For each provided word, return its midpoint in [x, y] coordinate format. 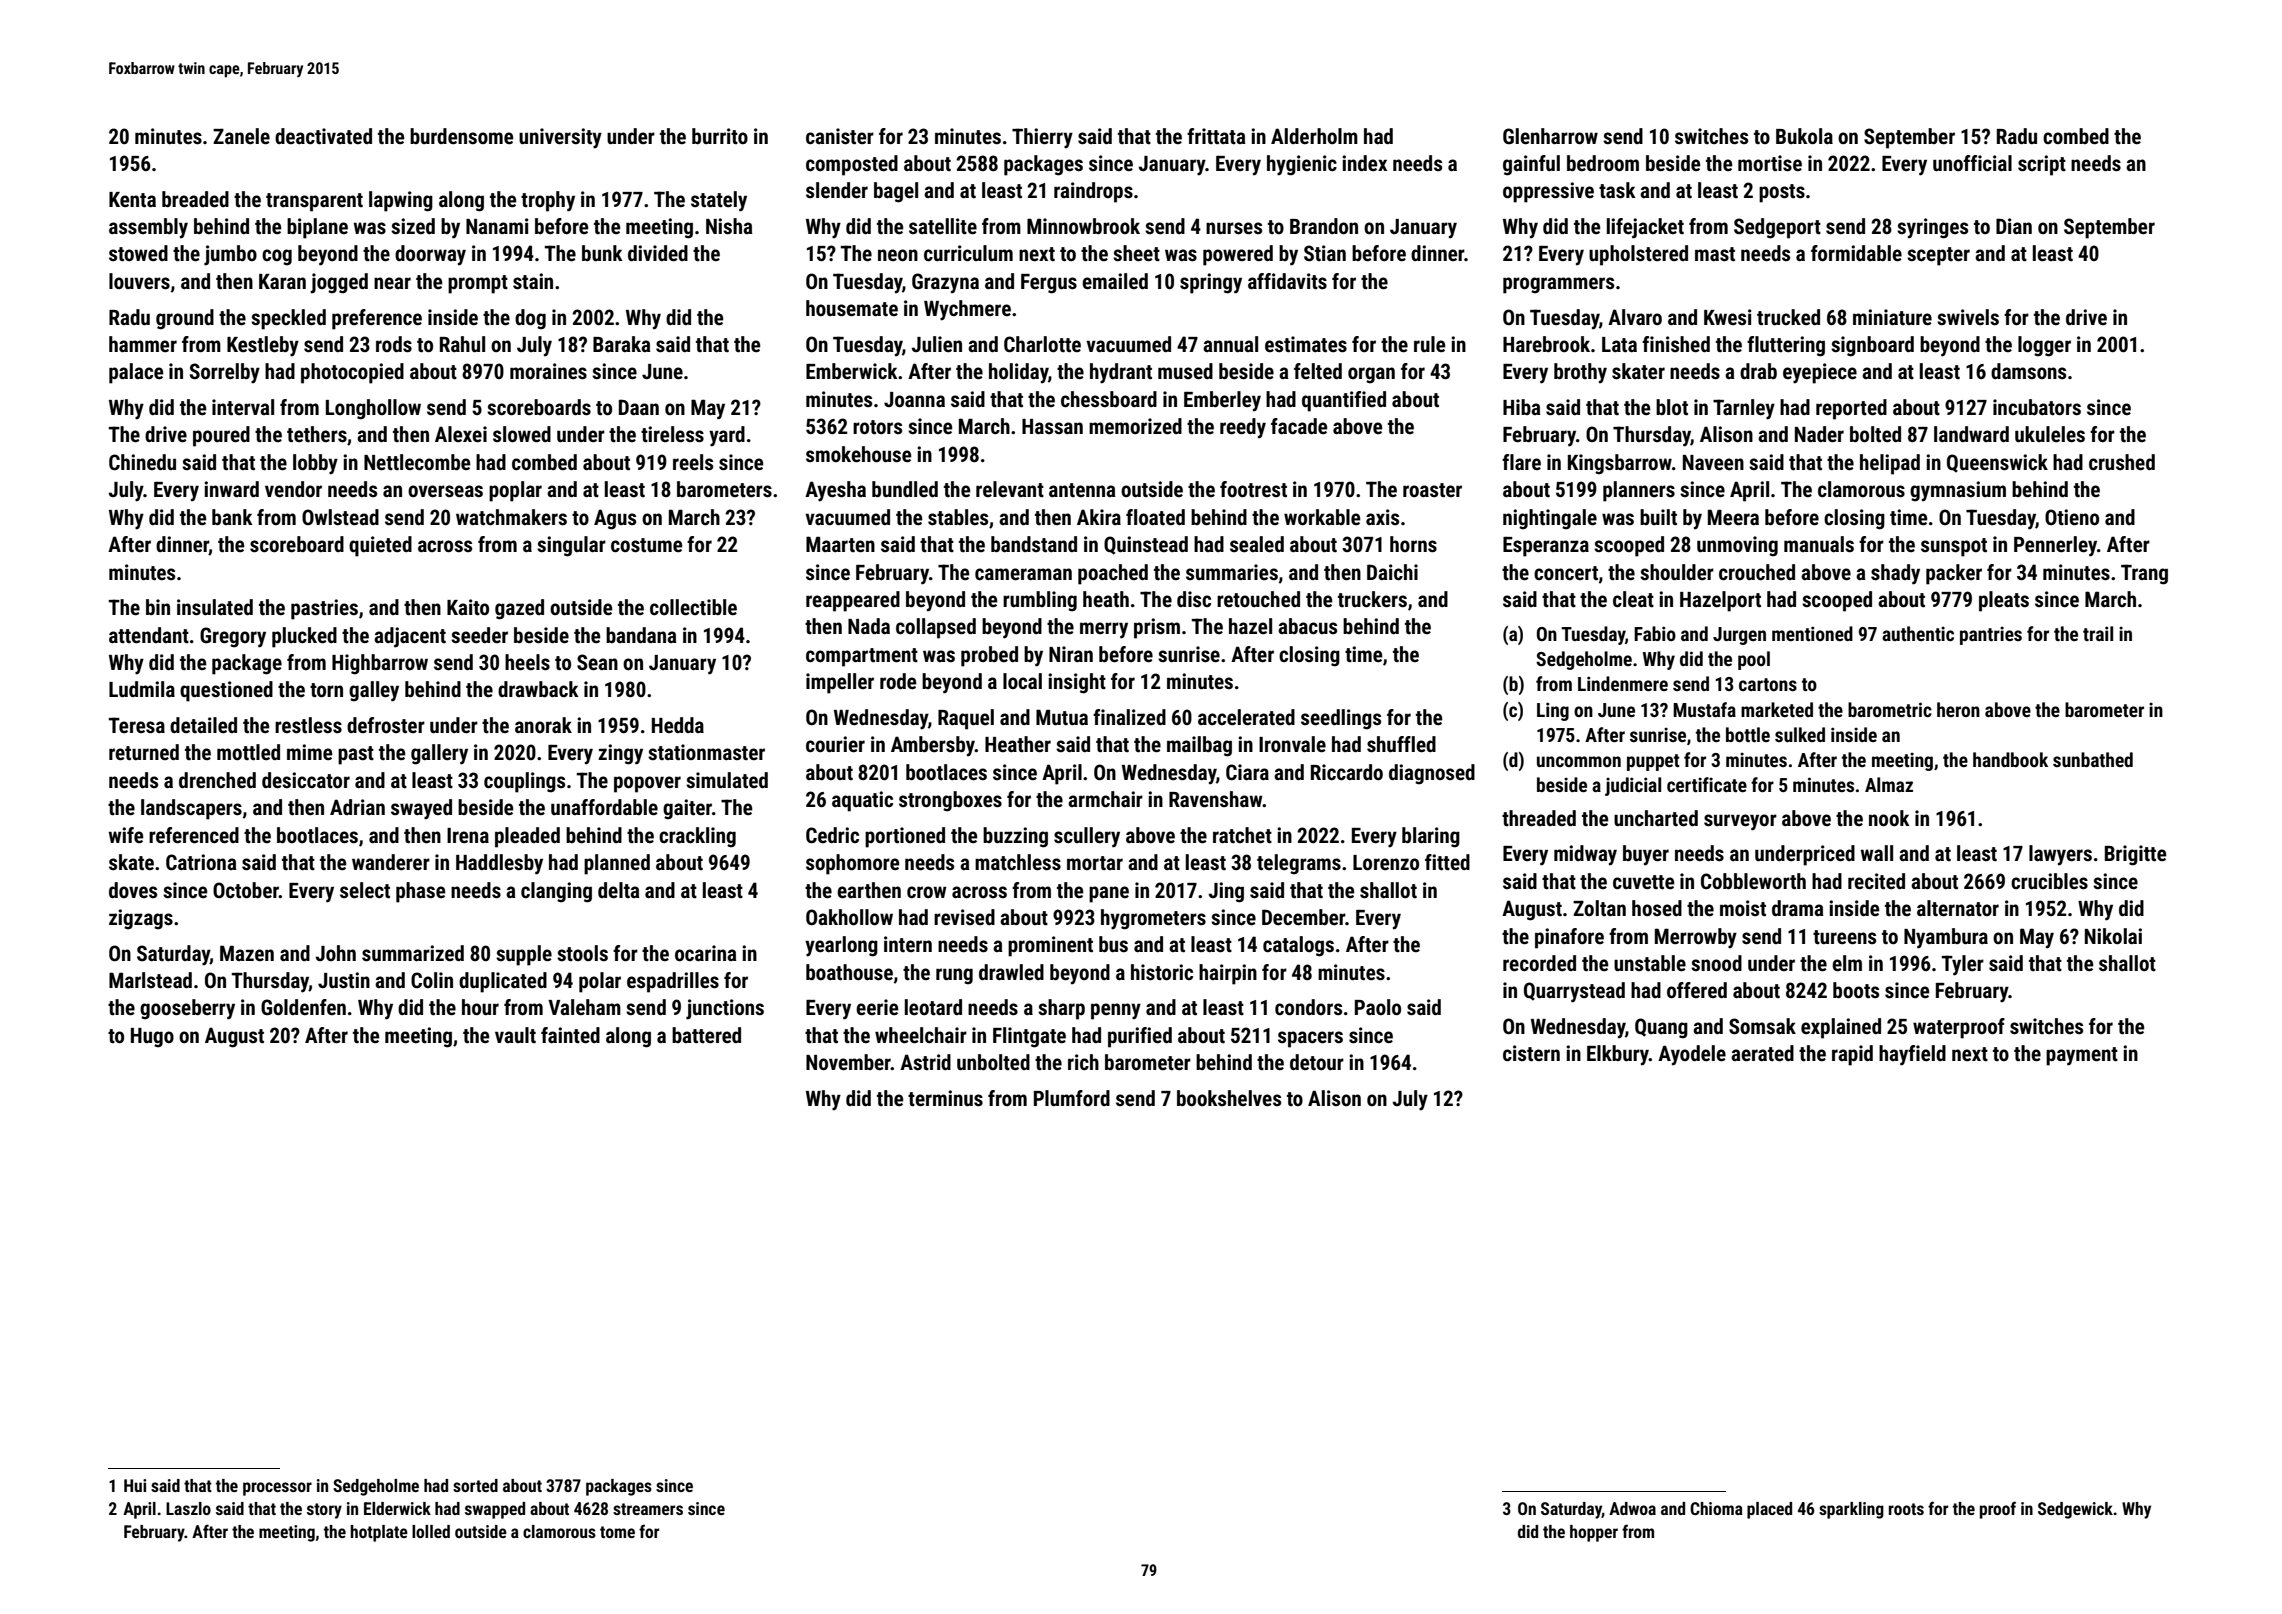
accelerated [1246, 717]
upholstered [1638, 255]
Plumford [1072, 1098]
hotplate [379, 1533]
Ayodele [1692, 1055]
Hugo [152, 1038]
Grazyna [945, 283]
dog [530, 319]
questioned [226, 691]
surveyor [1740, 822]
